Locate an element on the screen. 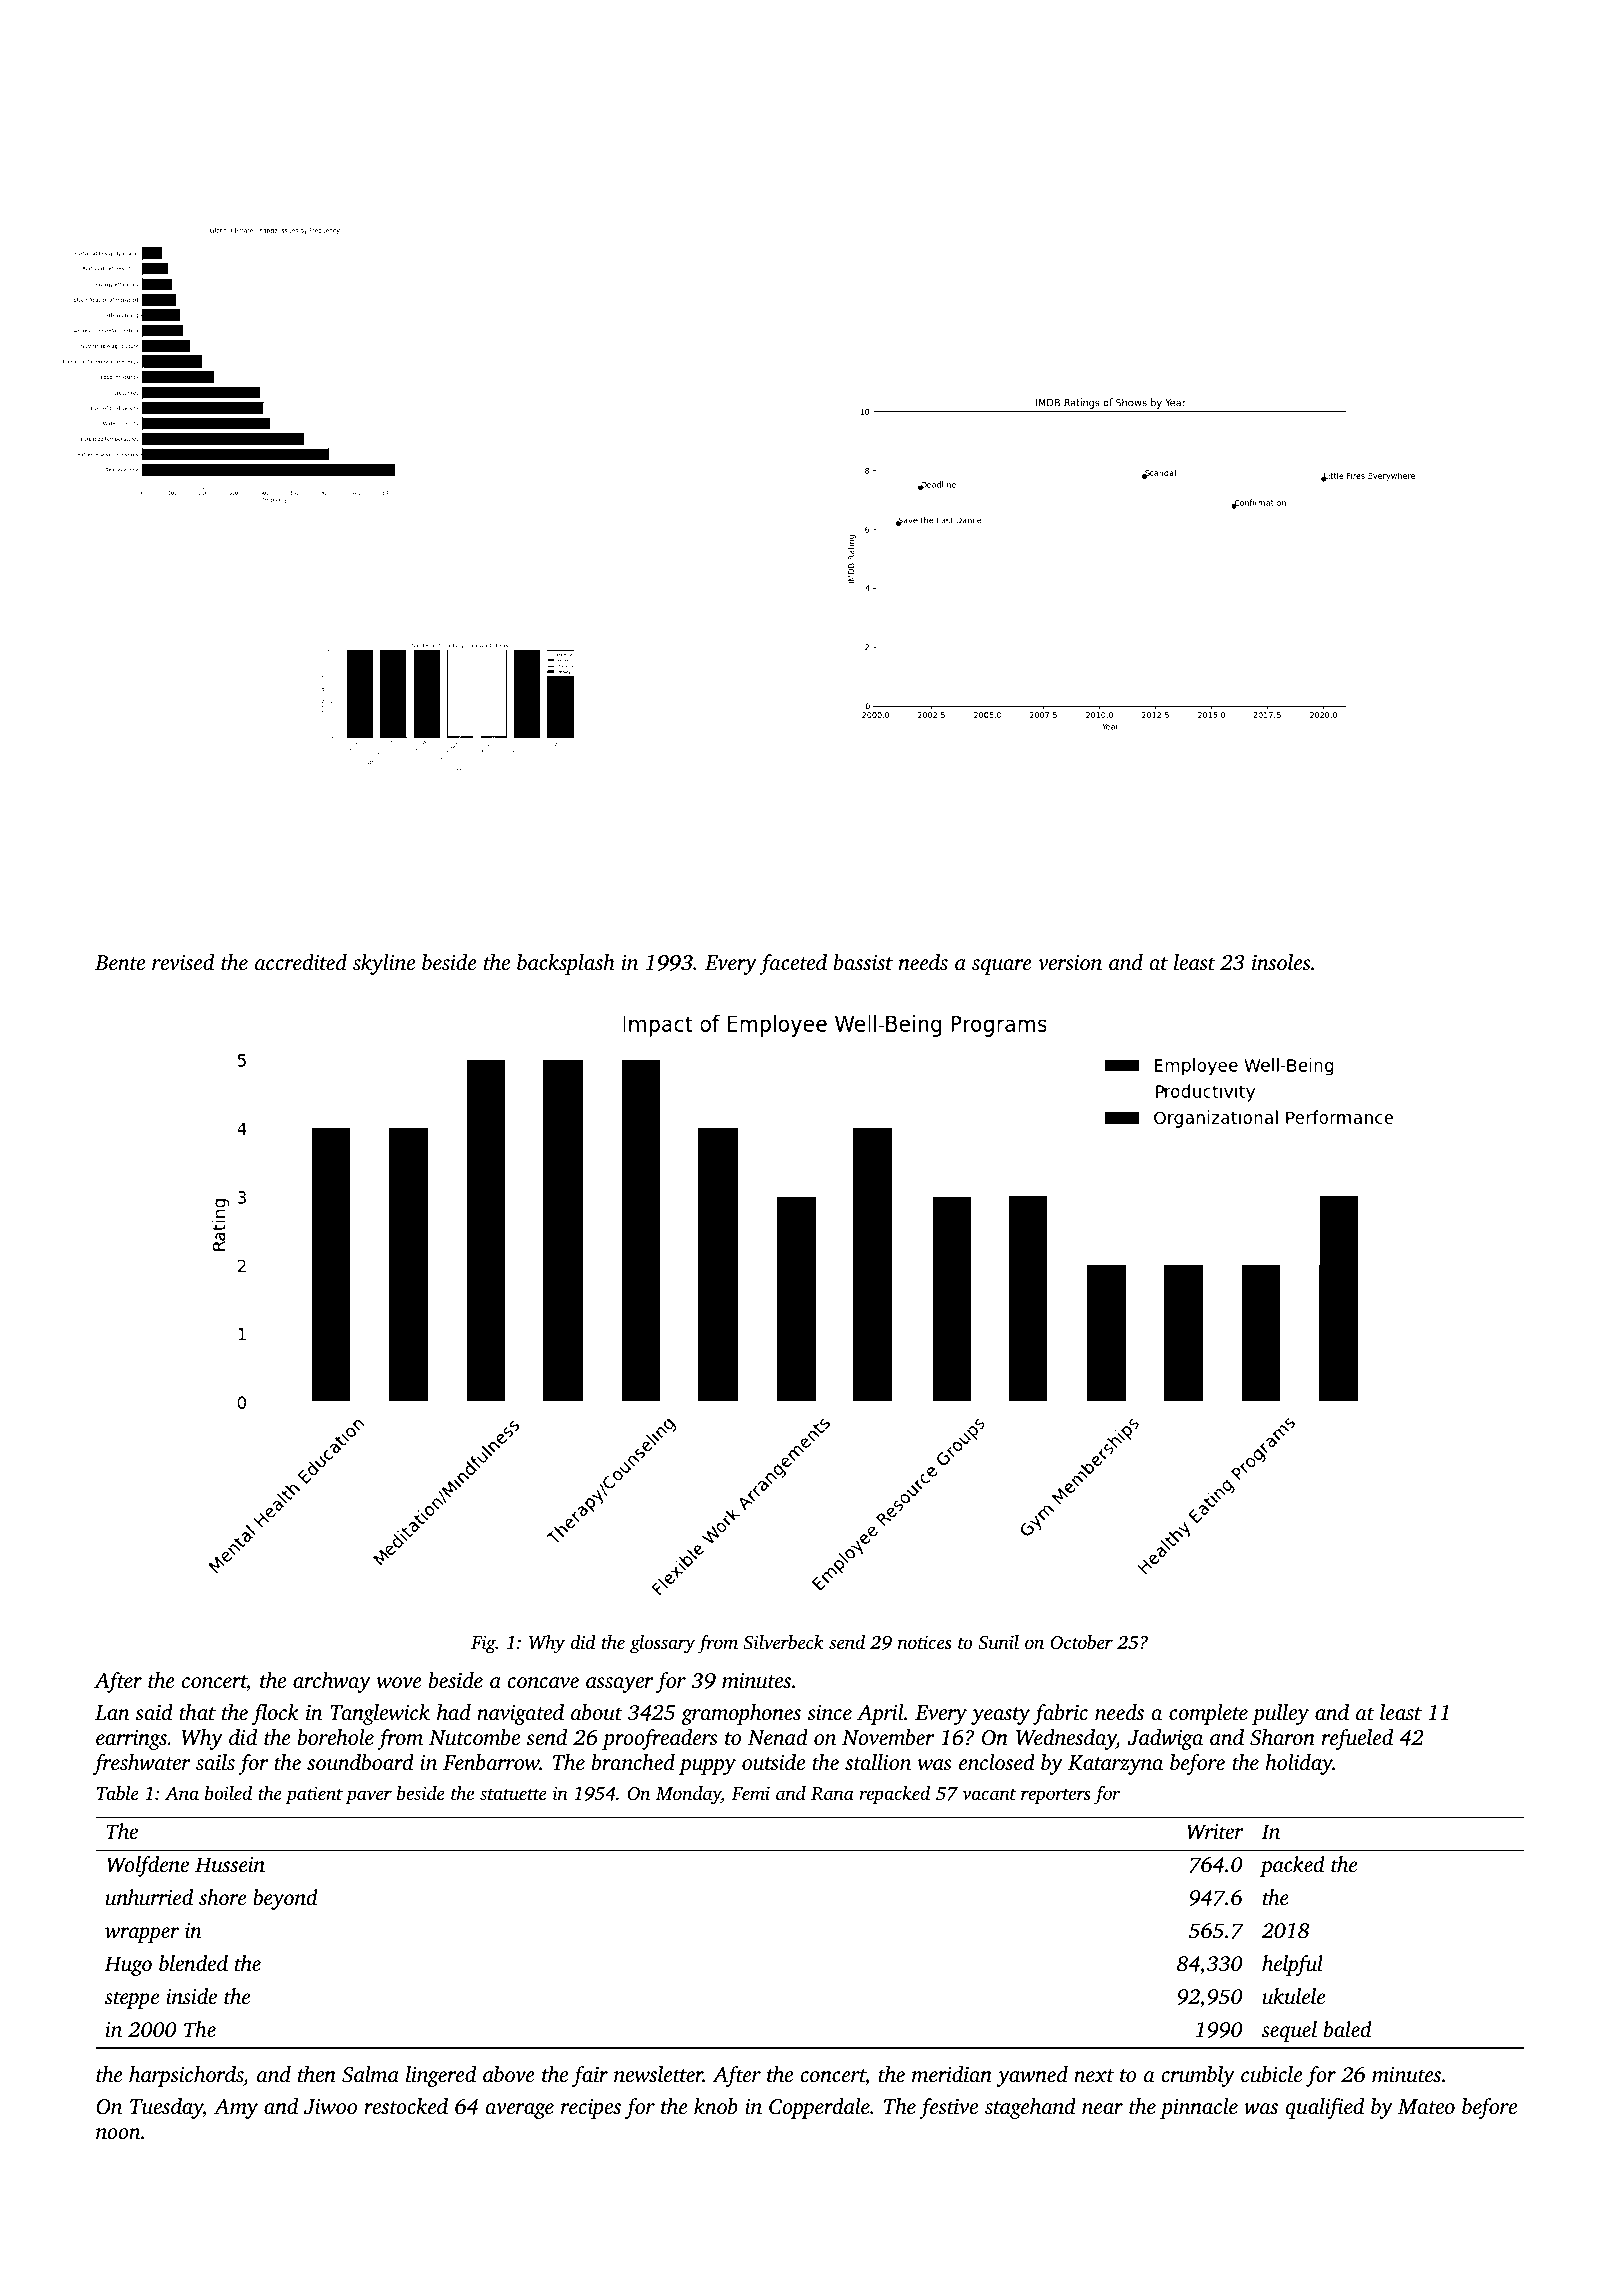  faceted is located at coordinates (793, 964).
